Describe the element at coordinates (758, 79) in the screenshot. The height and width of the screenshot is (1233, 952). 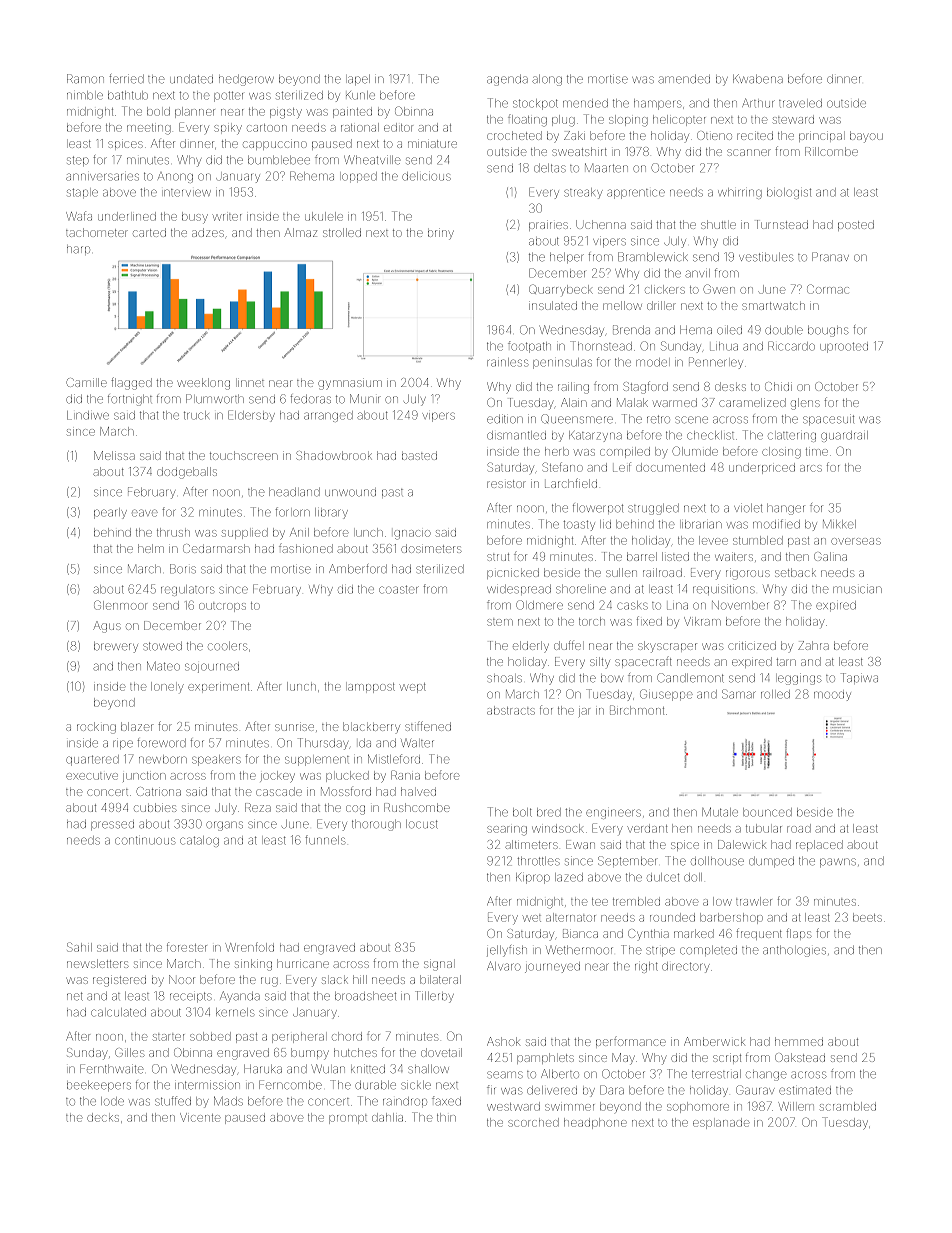
I see `Kwabena` at that location.
